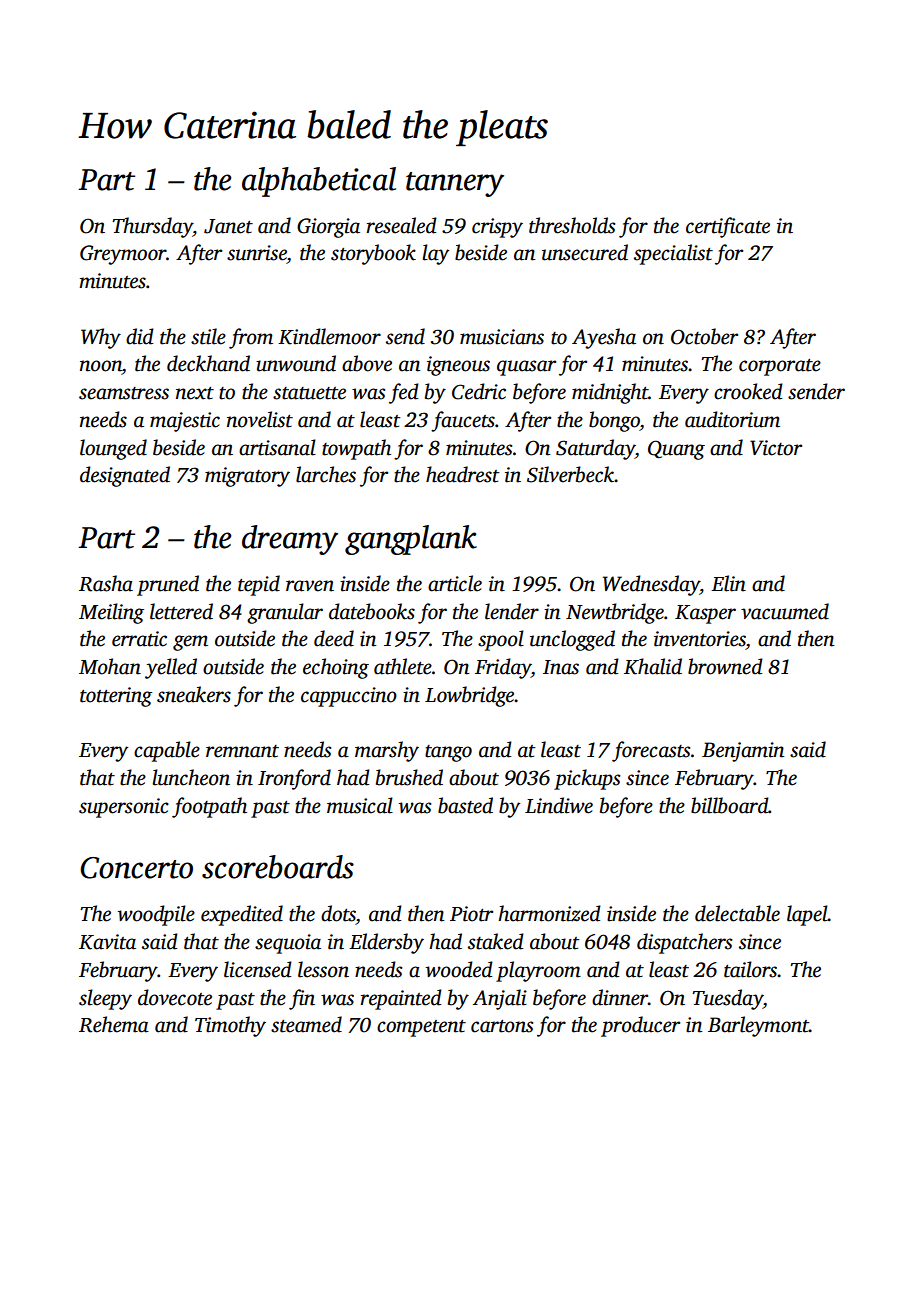 Image resolution: width=924 pixels, height=1314 pixels. Describe the element at coordinates (725, 666) in the screenshot. I see `browned` at that location.
